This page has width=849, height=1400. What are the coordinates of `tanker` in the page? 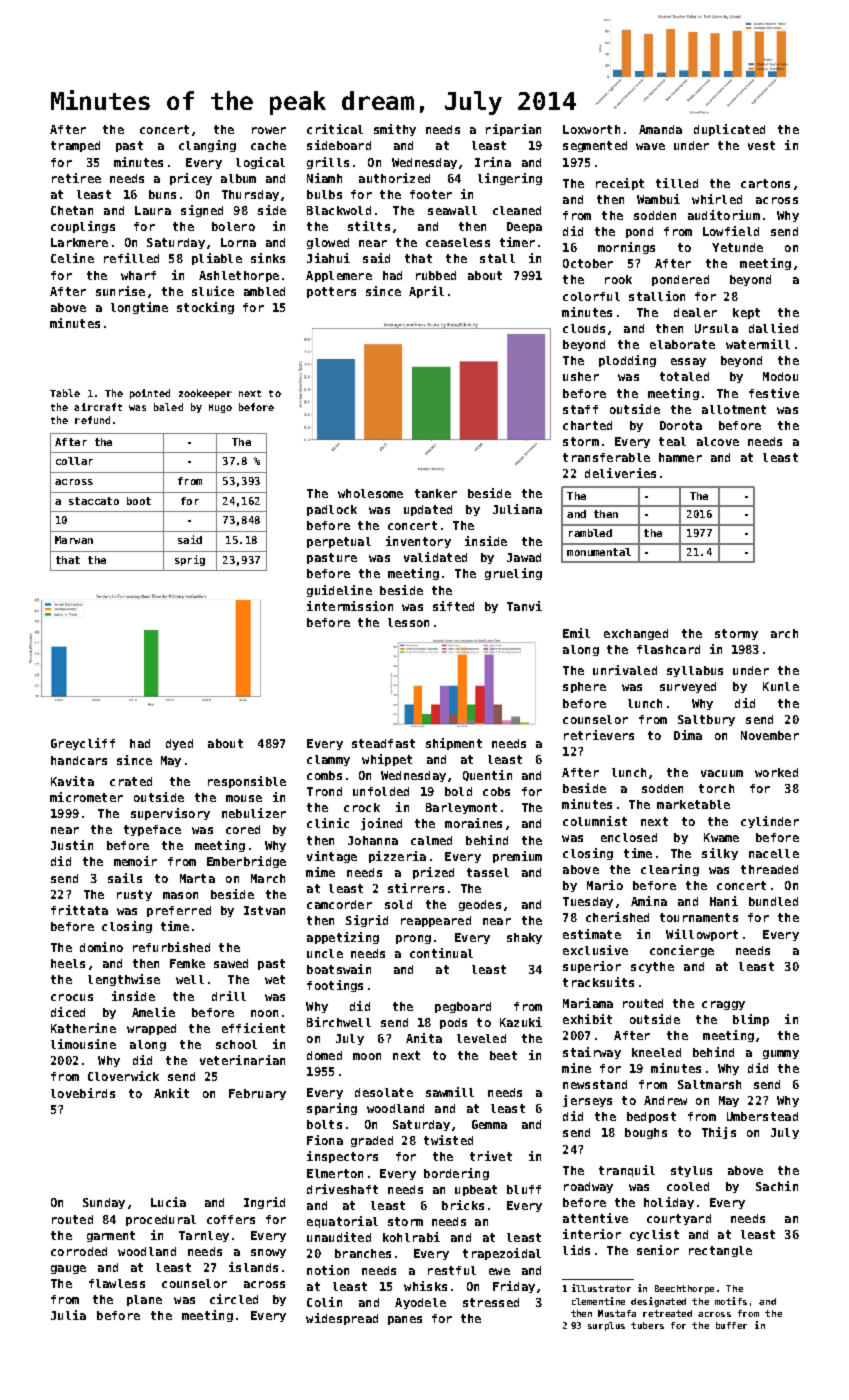 It's located at (436, 493).
